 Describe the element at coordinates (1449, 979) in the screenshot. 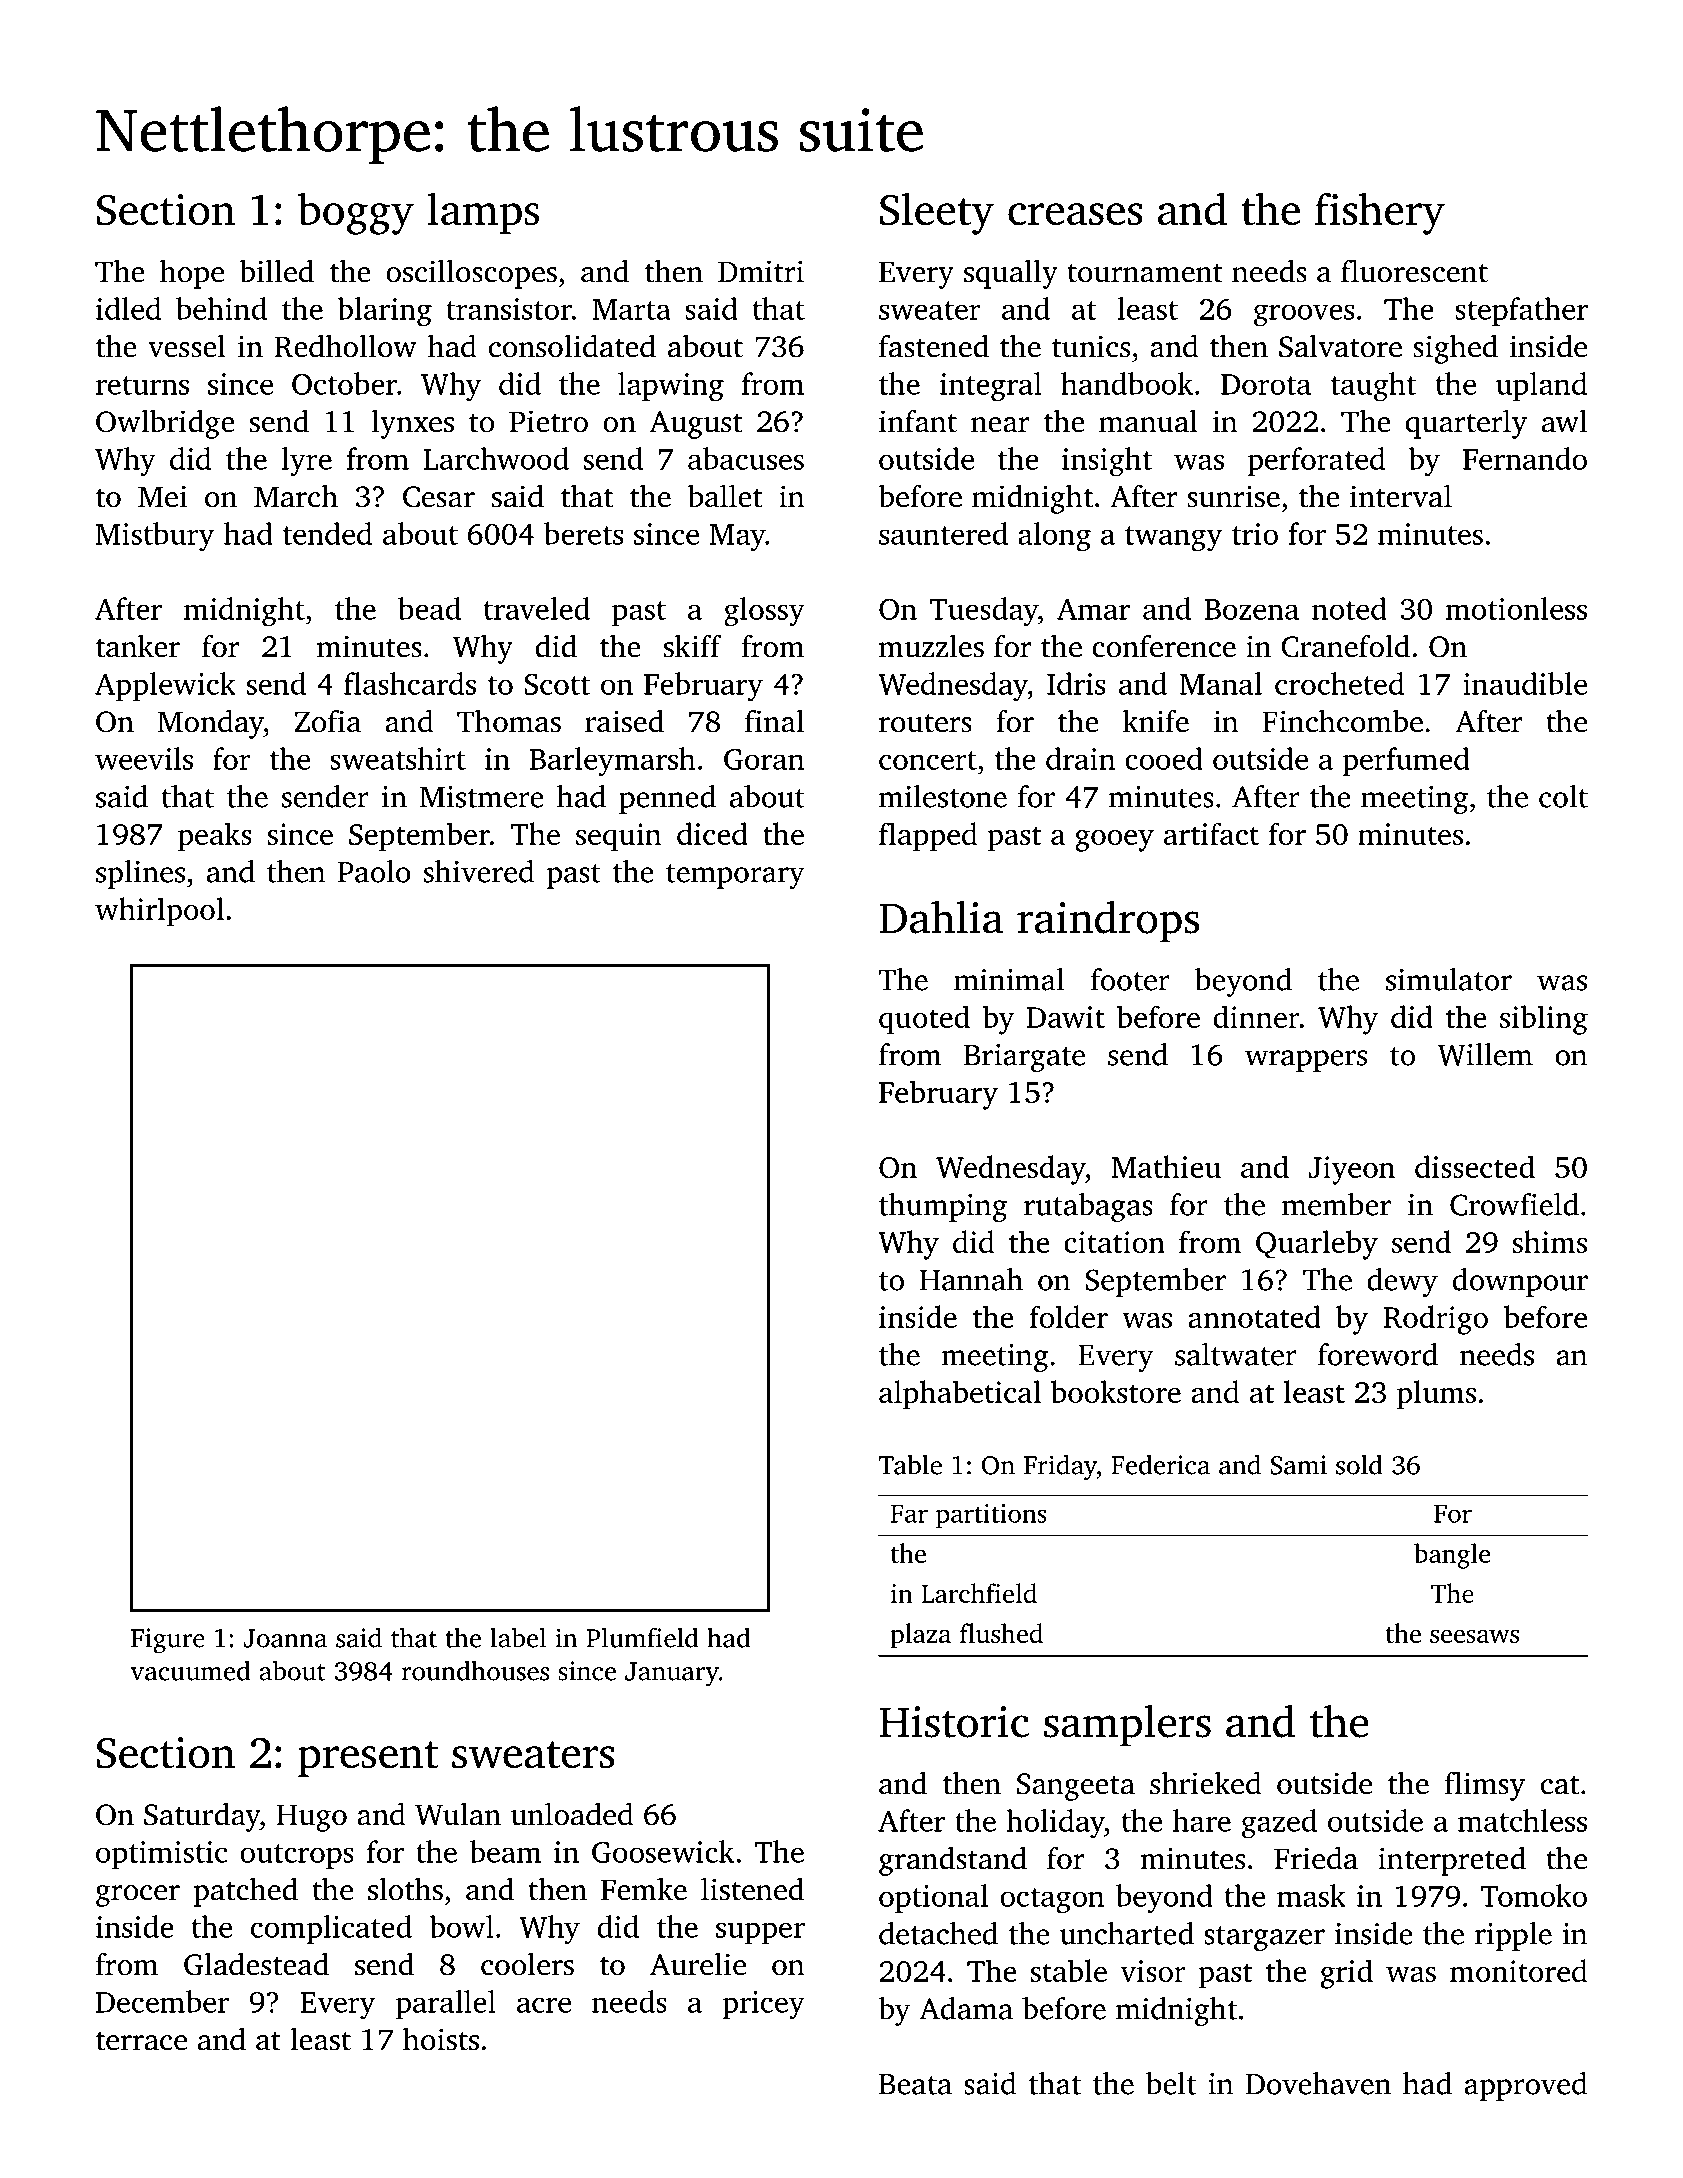

I see `simulator` at that location.
